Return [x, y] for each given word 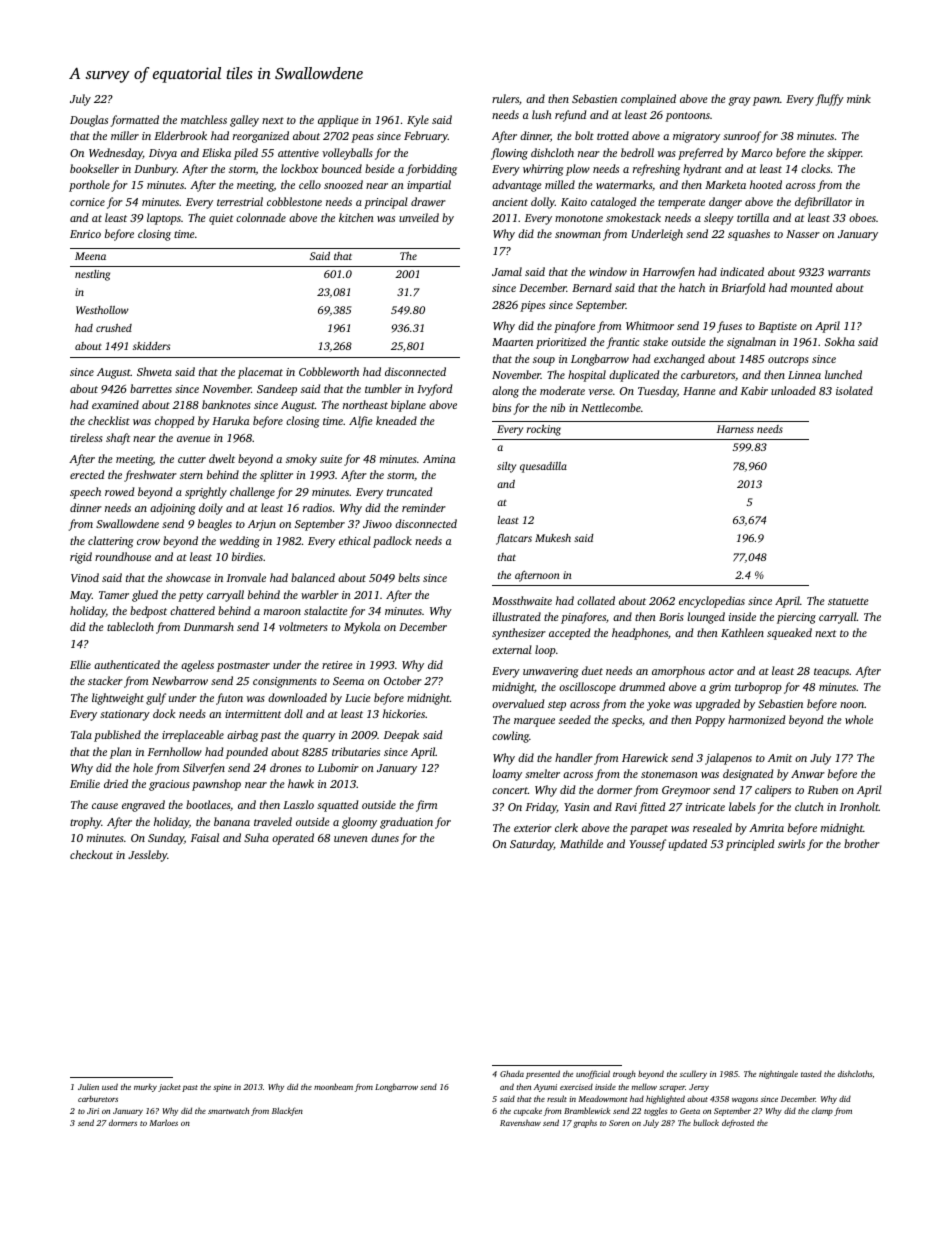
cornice [87, 202]
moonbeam [333, 1086]
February [426, 137]
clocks [815, 168]
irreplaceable [193, 736]
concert [510, 790]
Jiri [93, 1111]
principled [750, 845]
